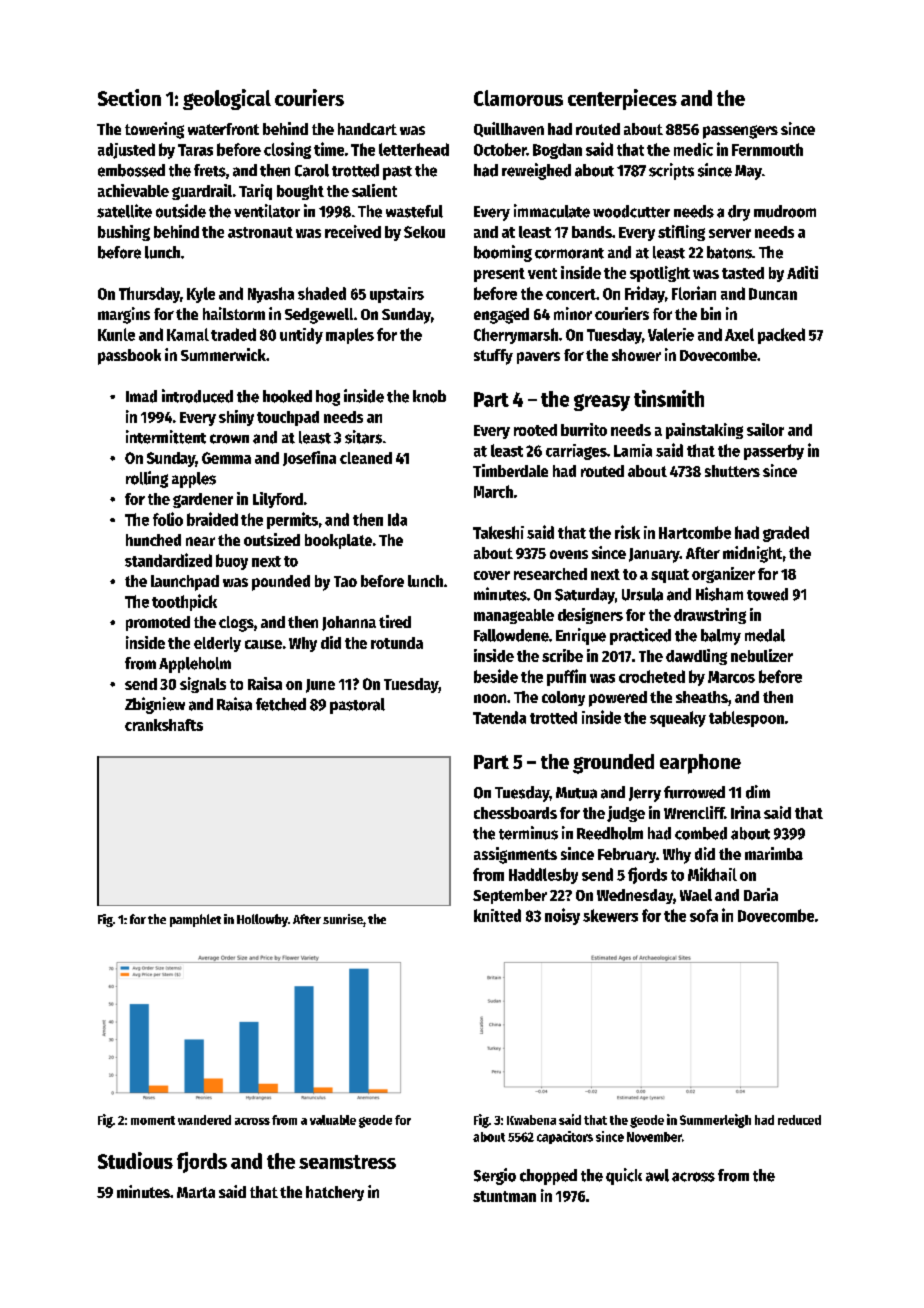 Image resolution: width=924 pixels, height=1308 pixels. I want to click on skewers, so click(610, 915).
